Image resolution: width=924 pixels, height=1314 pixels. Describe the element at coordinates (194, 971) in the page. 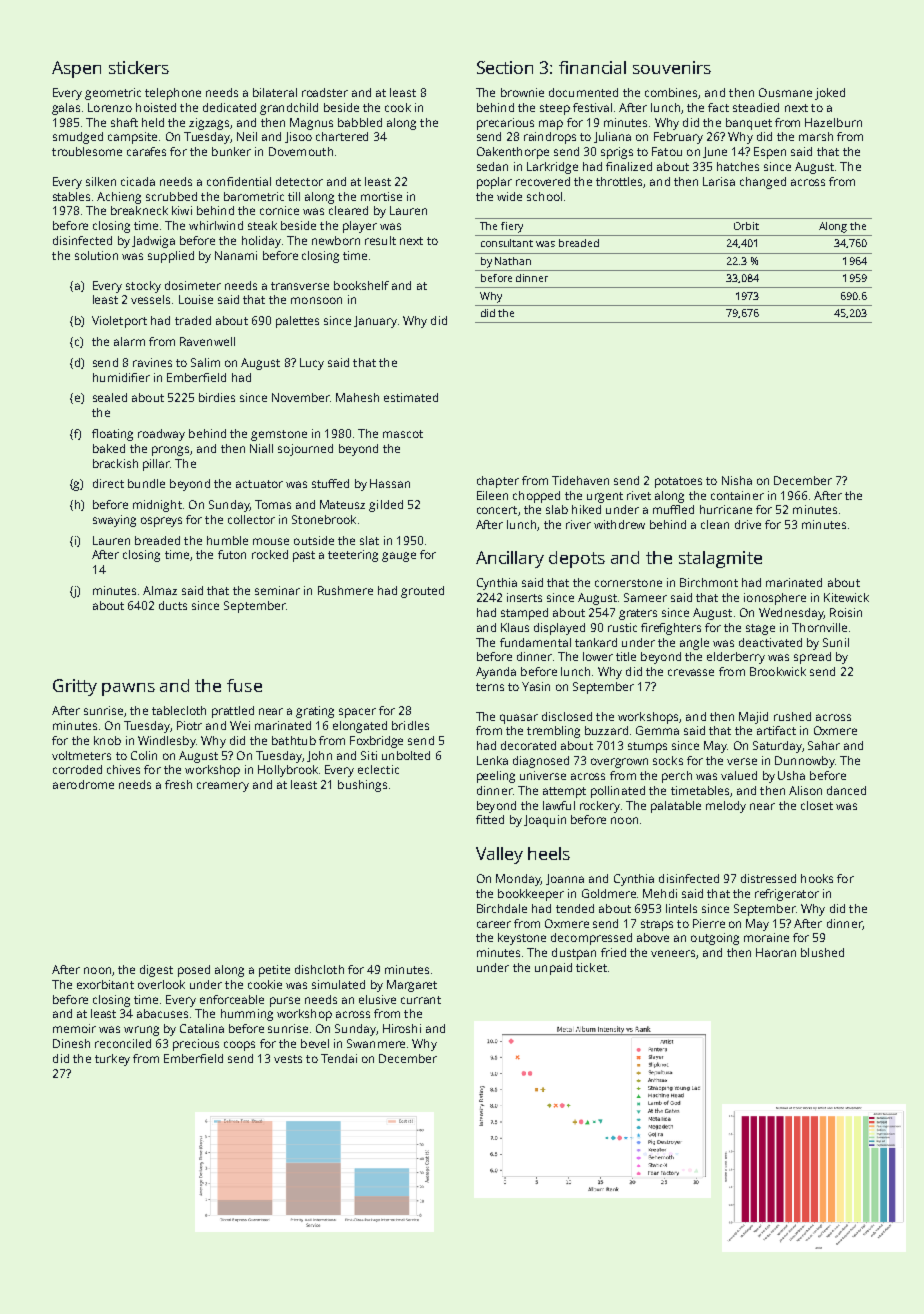

I see `posed` at that location.
